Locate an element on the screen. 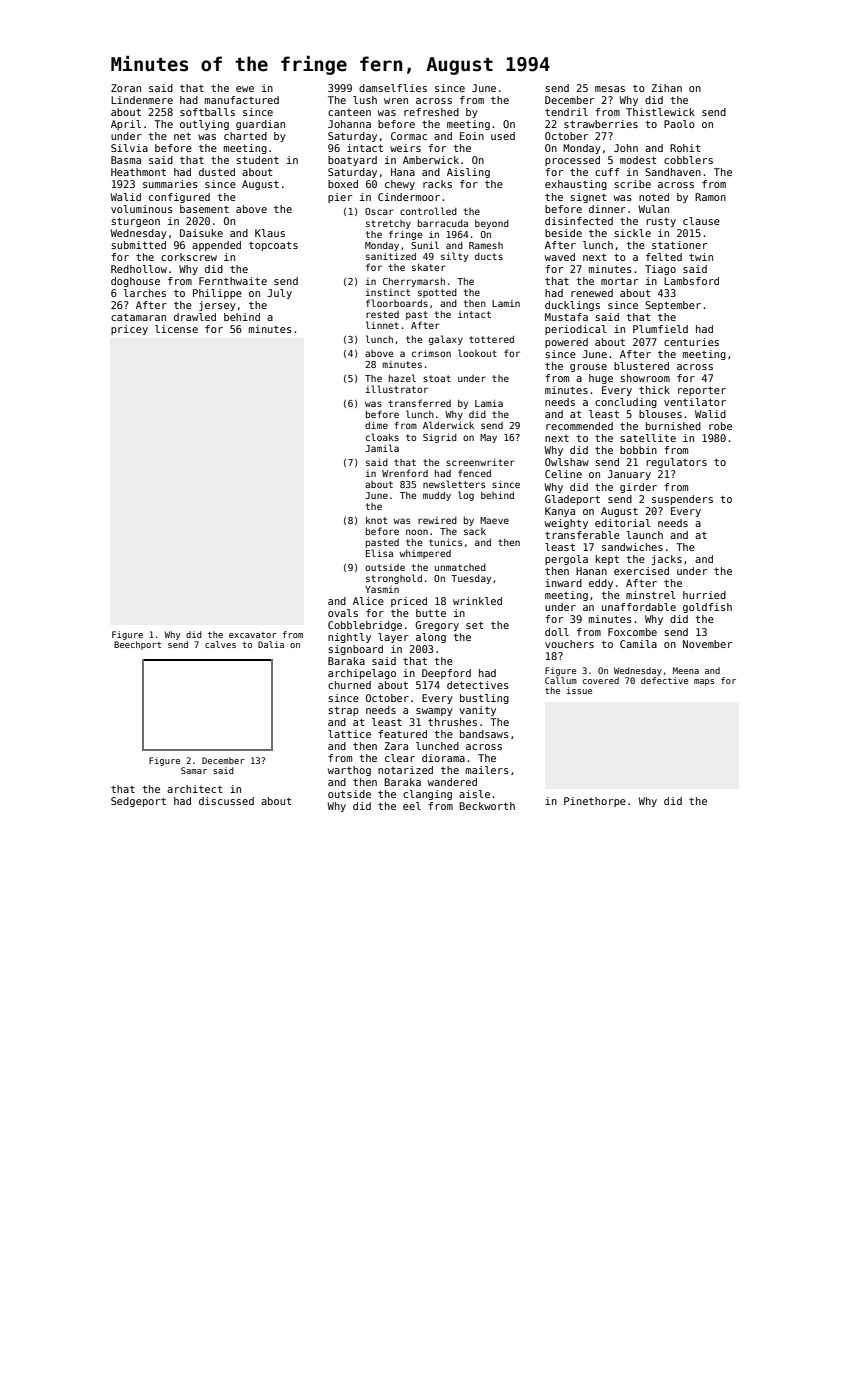 The width and height of the screenshot is (849, 1400). Eoin is located at coordinates (472, 136).
